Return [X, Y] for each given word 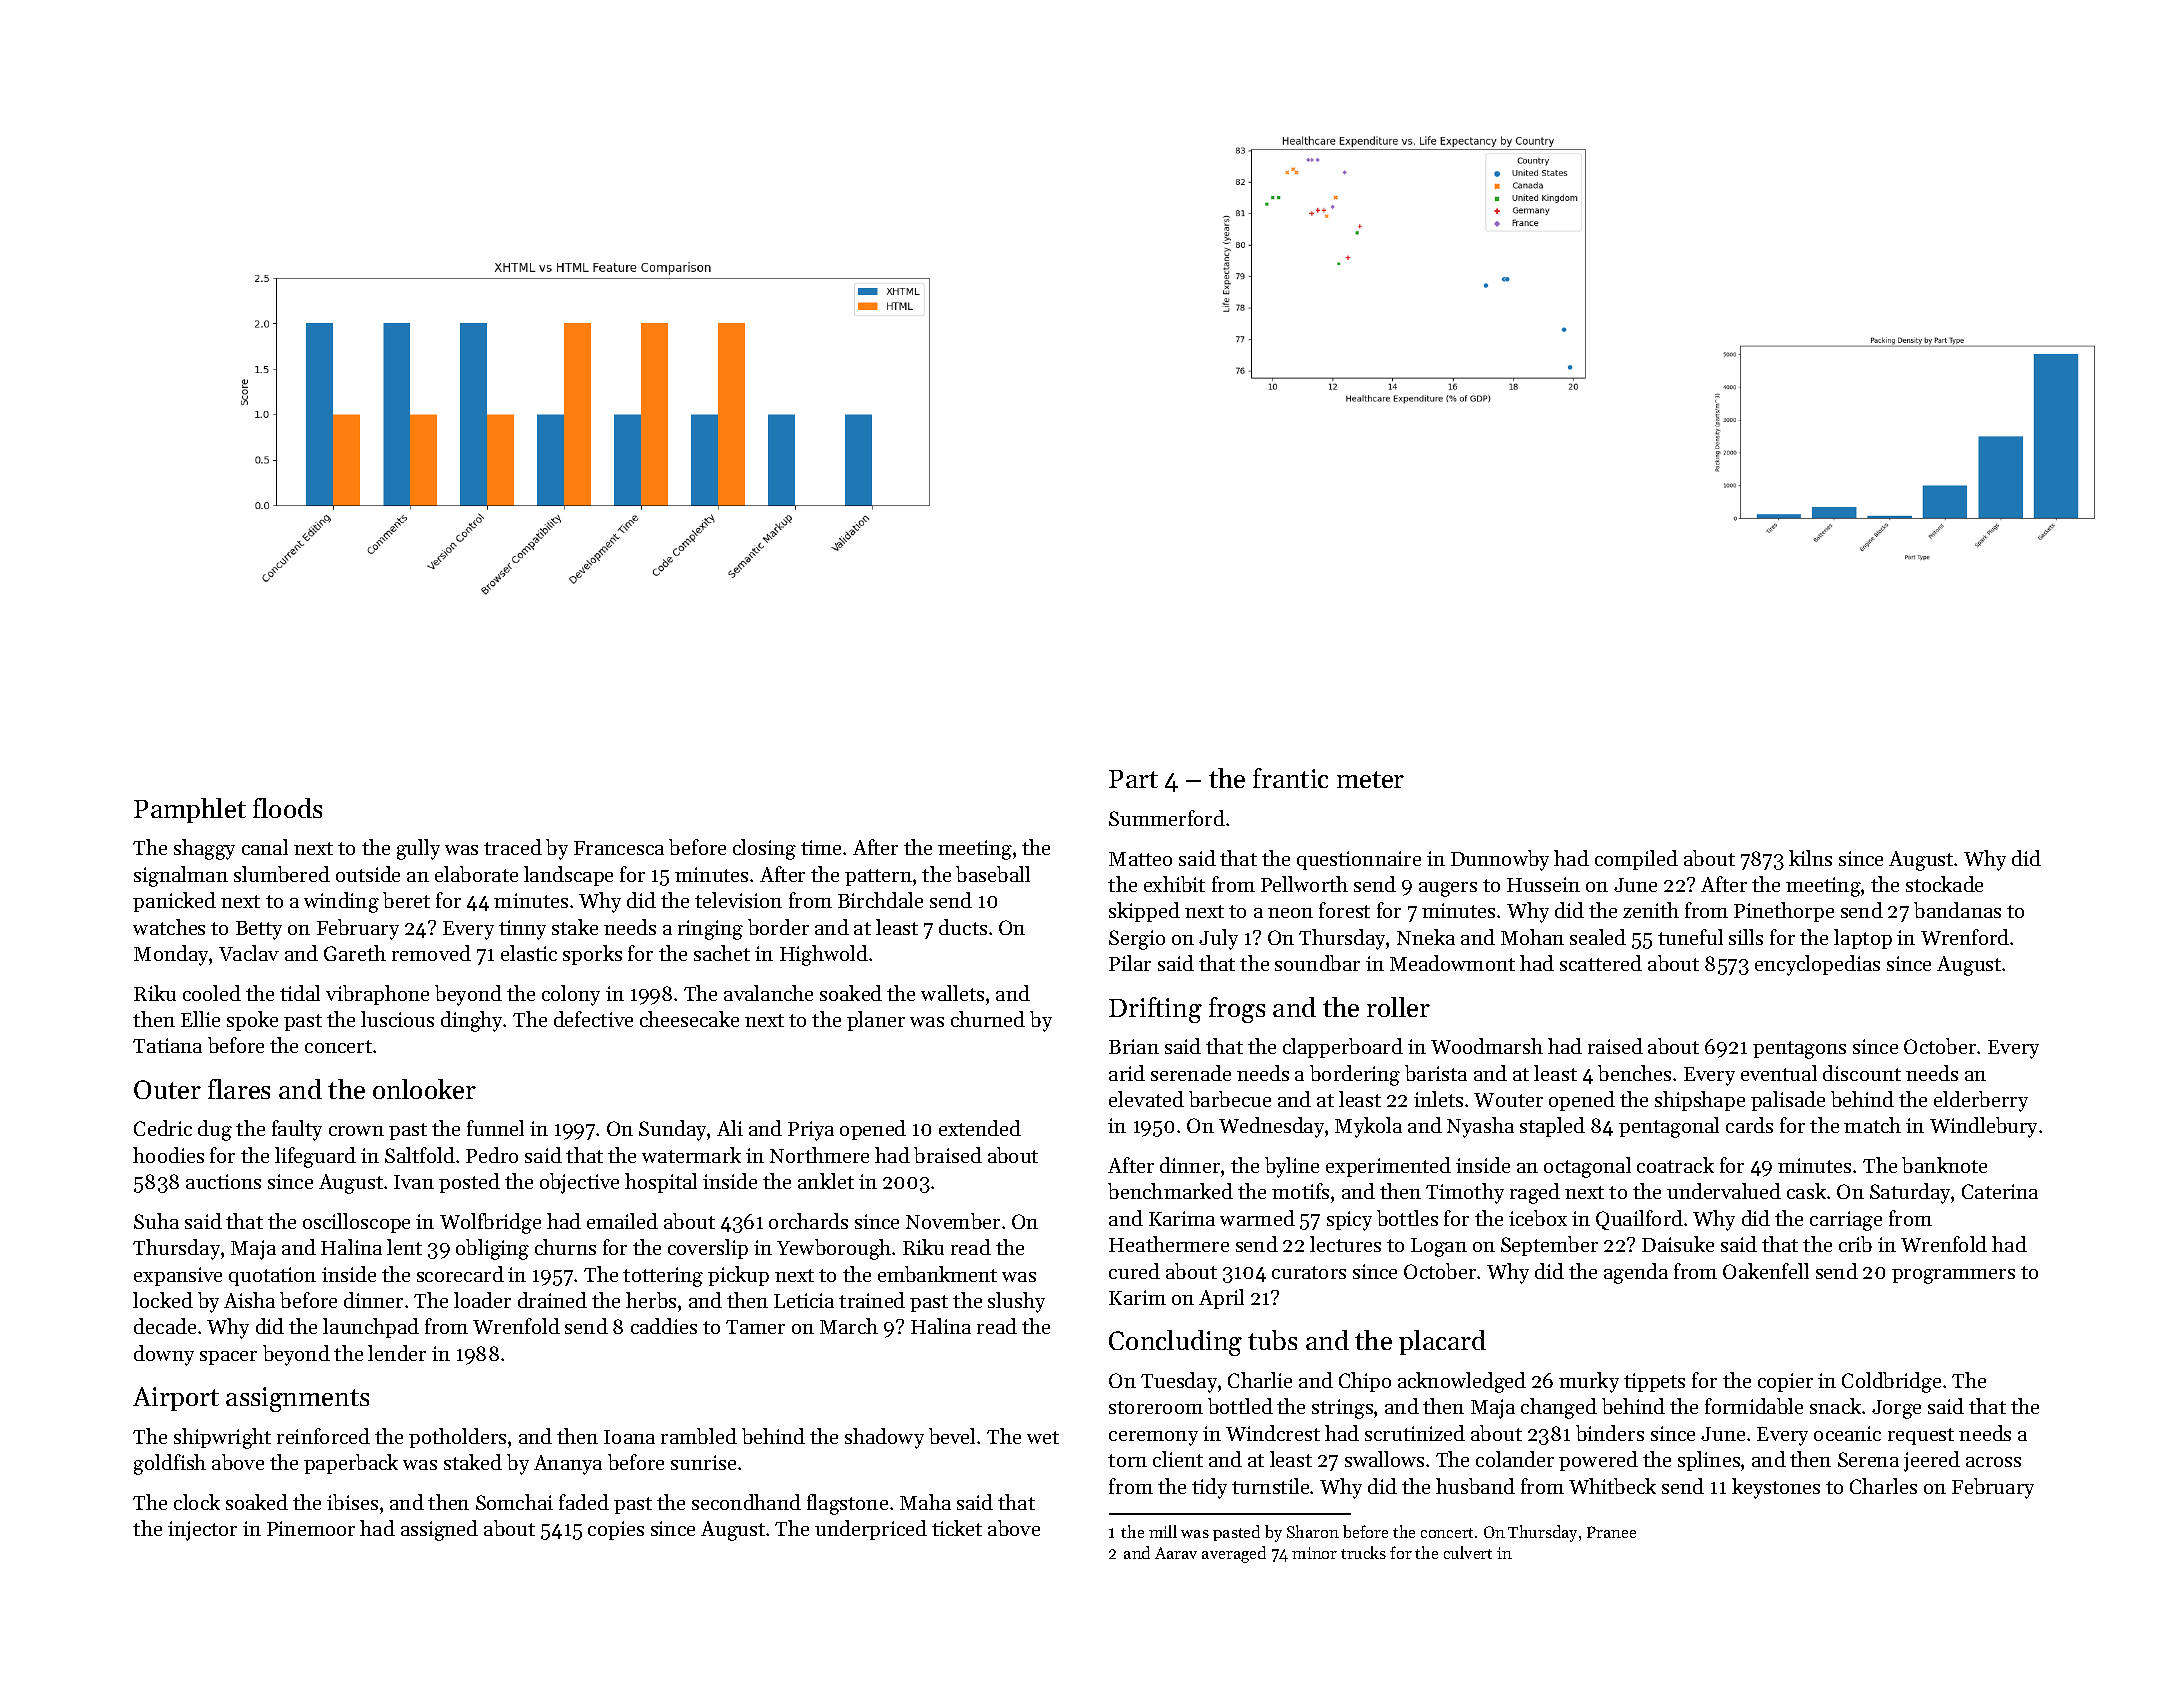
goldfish [170, 1464]
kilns [1810, 858]
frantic [1290, 778]
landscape [568, 876]
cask [1806, 1191]
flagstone [847, 1504]
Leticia [804, 1300]
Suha [156, 1221]
